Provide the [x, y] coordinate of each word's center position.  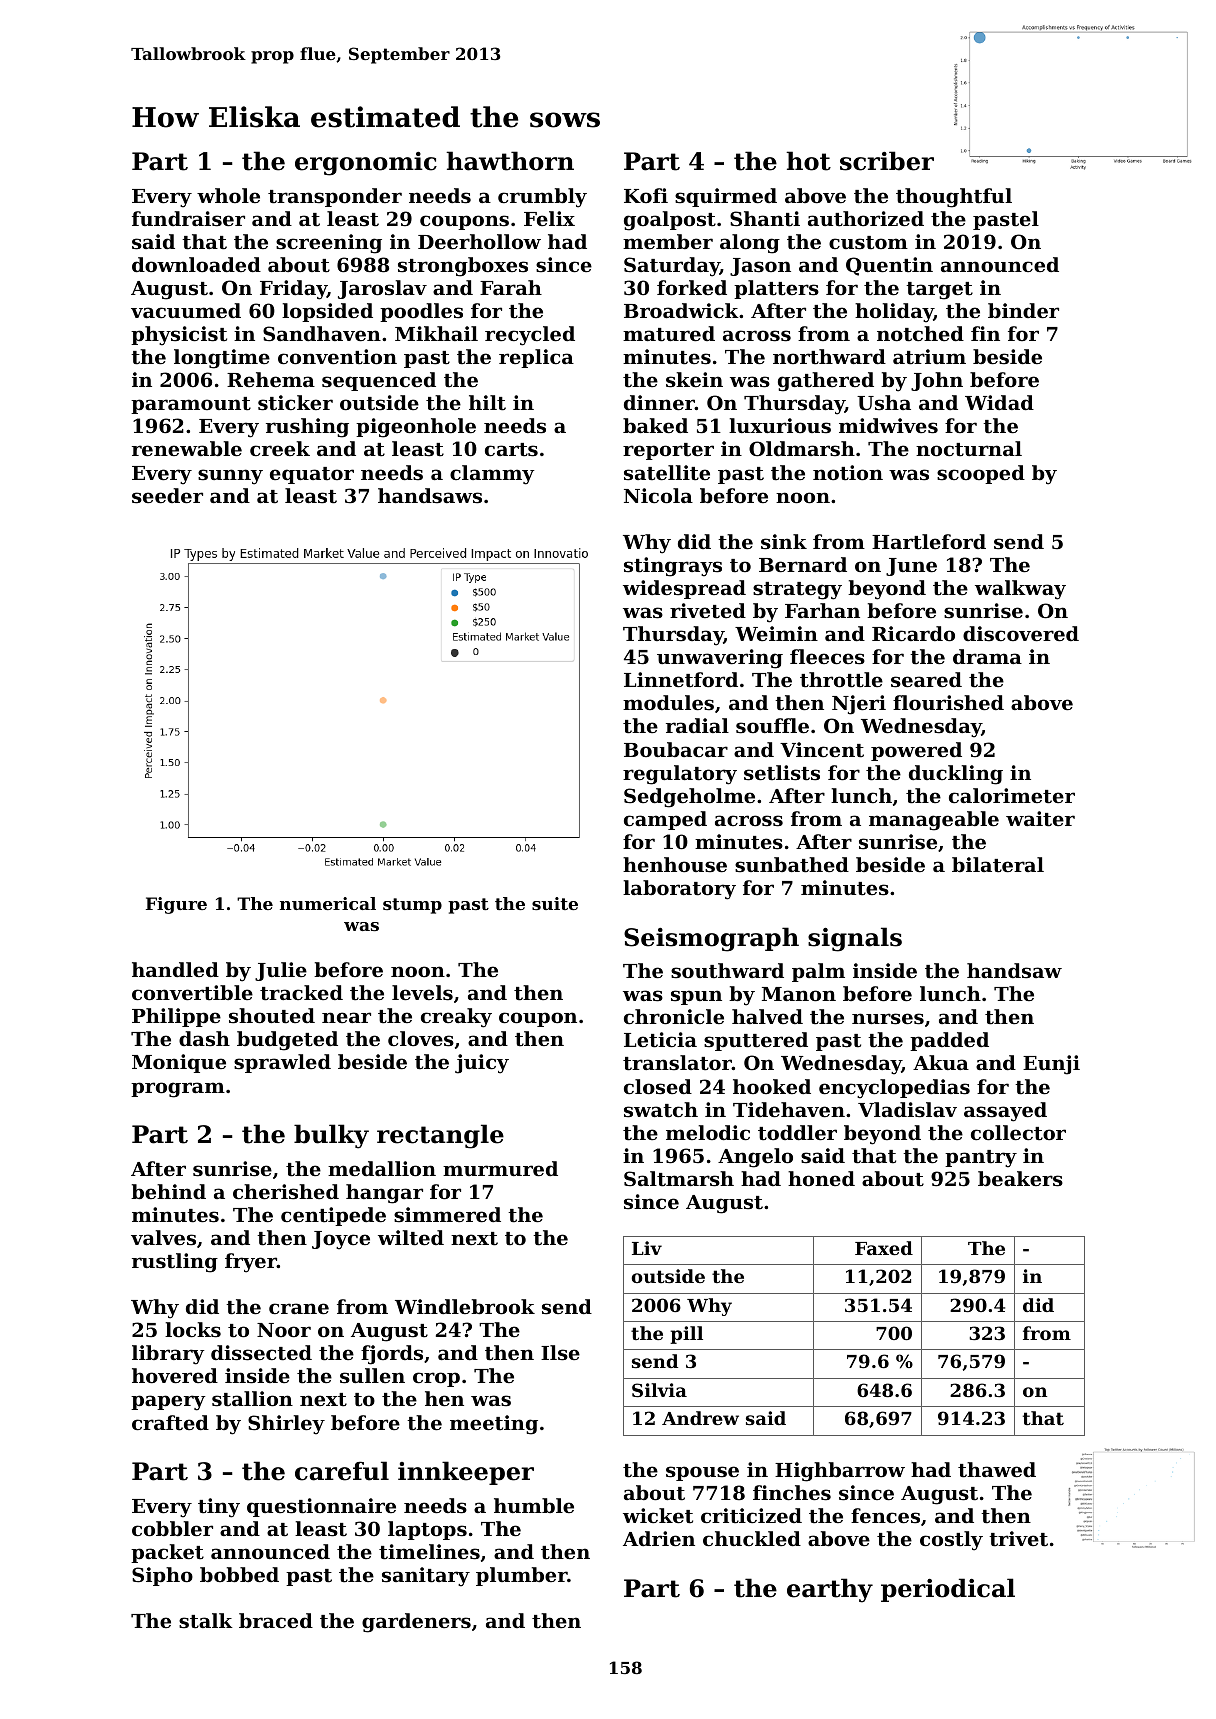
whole [228, 195]
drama [987, 656]
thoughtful [954, 198]
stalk [206, 1621]
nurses [888, 1019]
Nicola [658, 495]
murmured [500, 1168]
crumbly [542, 198]
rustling [175, 1263]
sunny [230, 477]
